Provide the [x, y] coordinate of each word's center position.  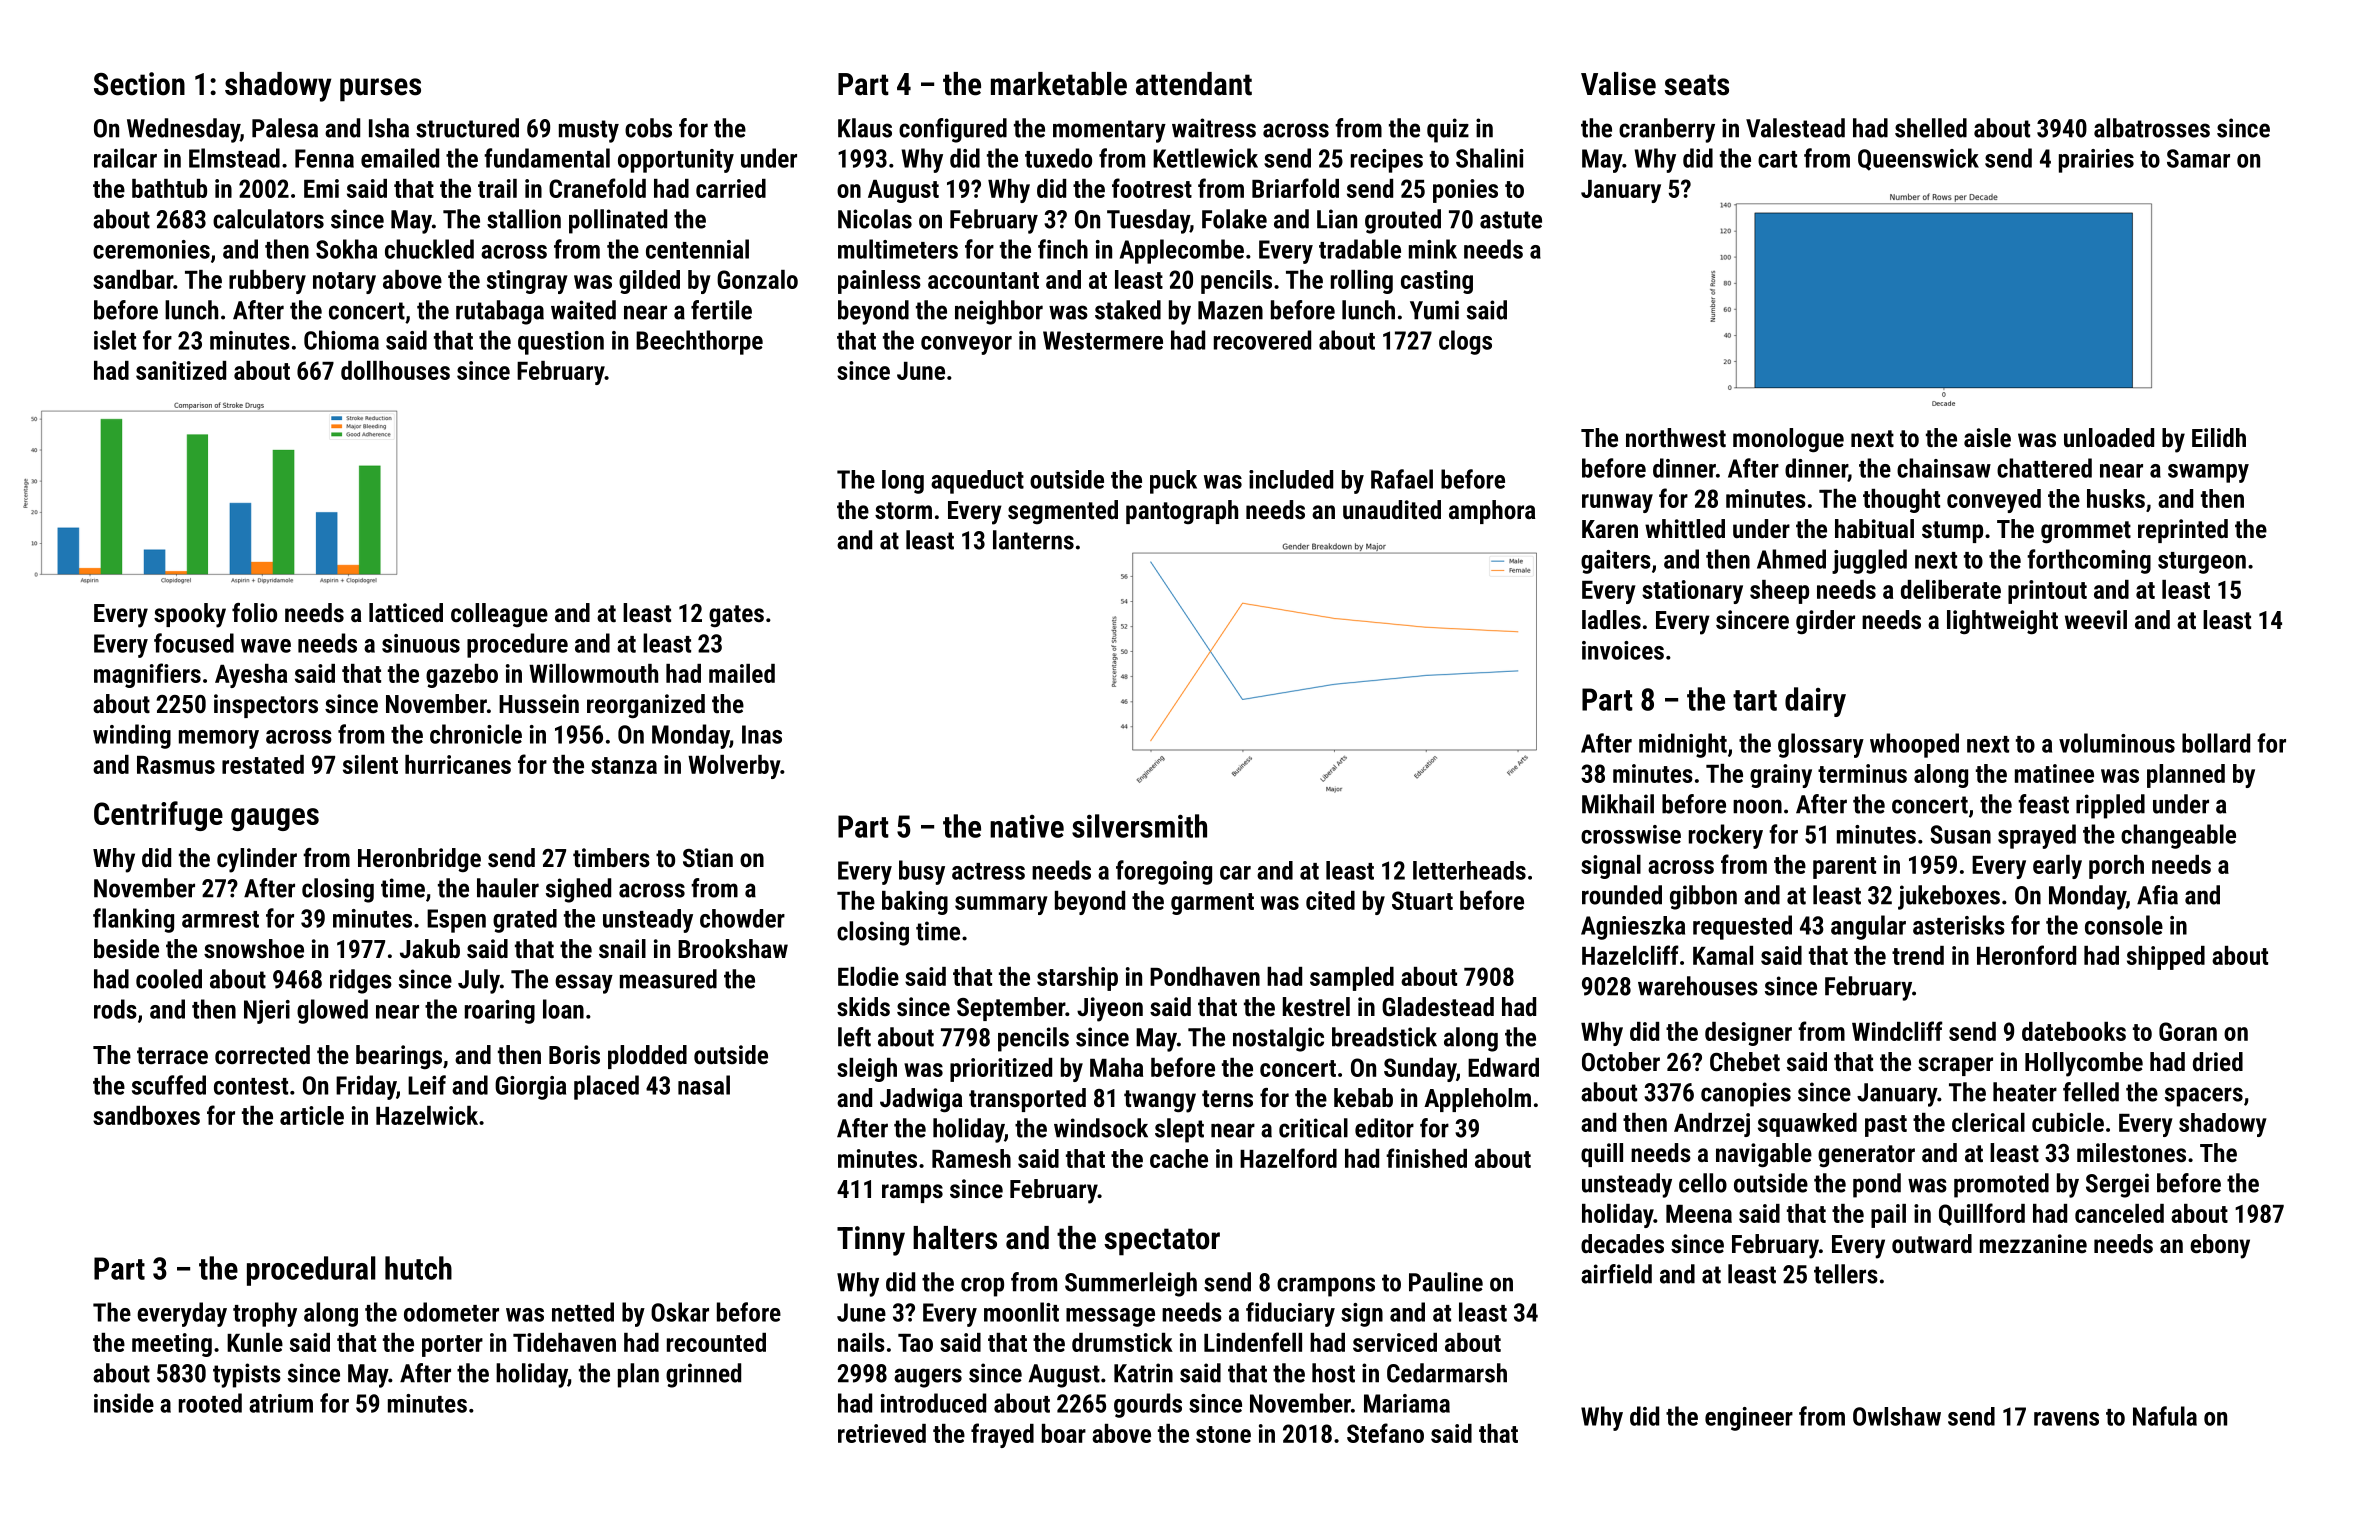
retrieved [882, 1433]
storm [903, 510]
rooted [210, 1403]
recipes [1387, 161]
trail [497, 188]
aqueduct [977, 482]
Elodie [868, 976]
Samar [2198, 158]
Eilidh [2219, 437]
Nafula [2165, 1416]
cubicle [2068, 1122]
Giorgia [530, 1088]
